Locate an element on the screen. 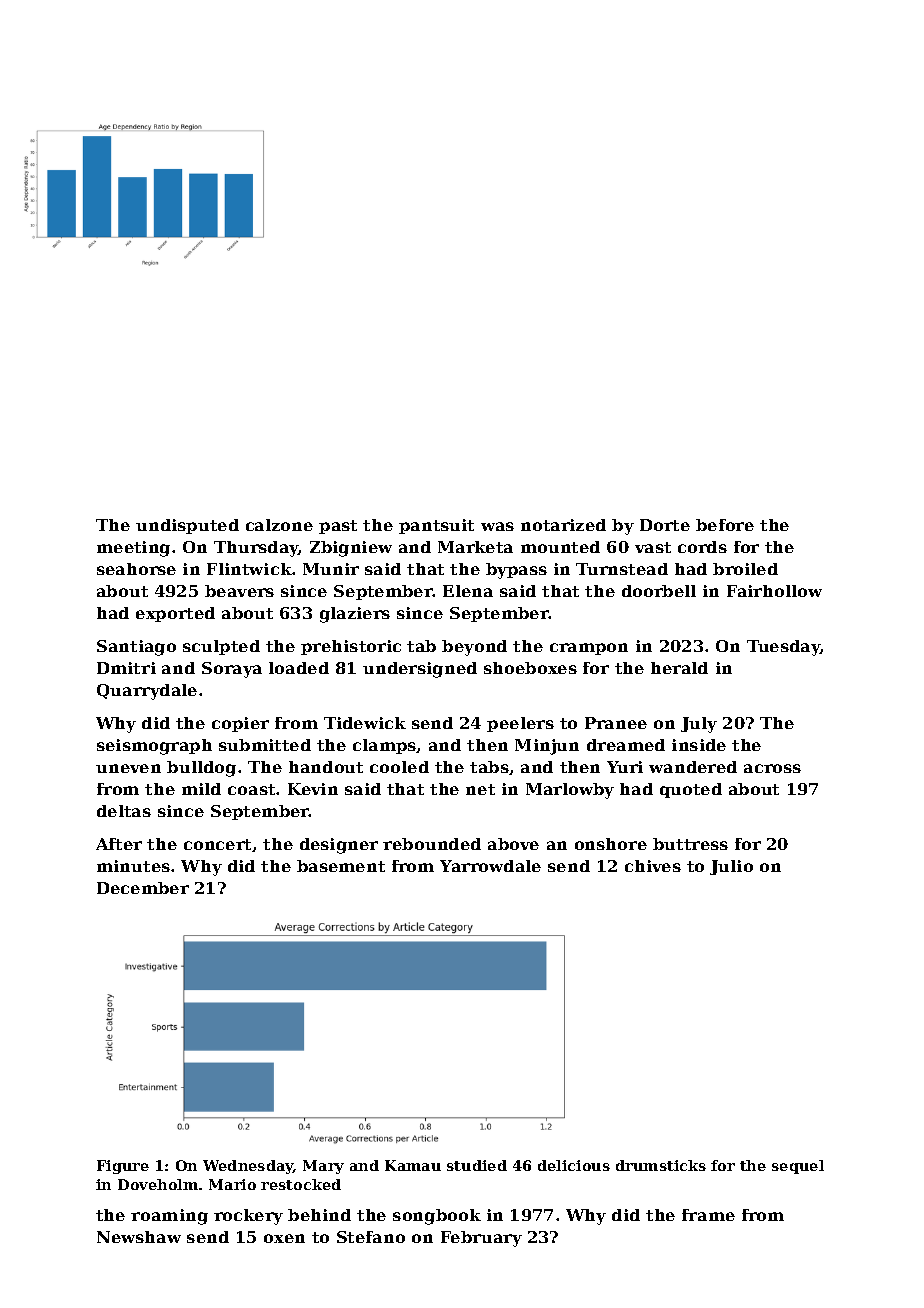 Image resolution: width=924 pixels, height=1308 pixels. before is located at coordinates (725, 525).
